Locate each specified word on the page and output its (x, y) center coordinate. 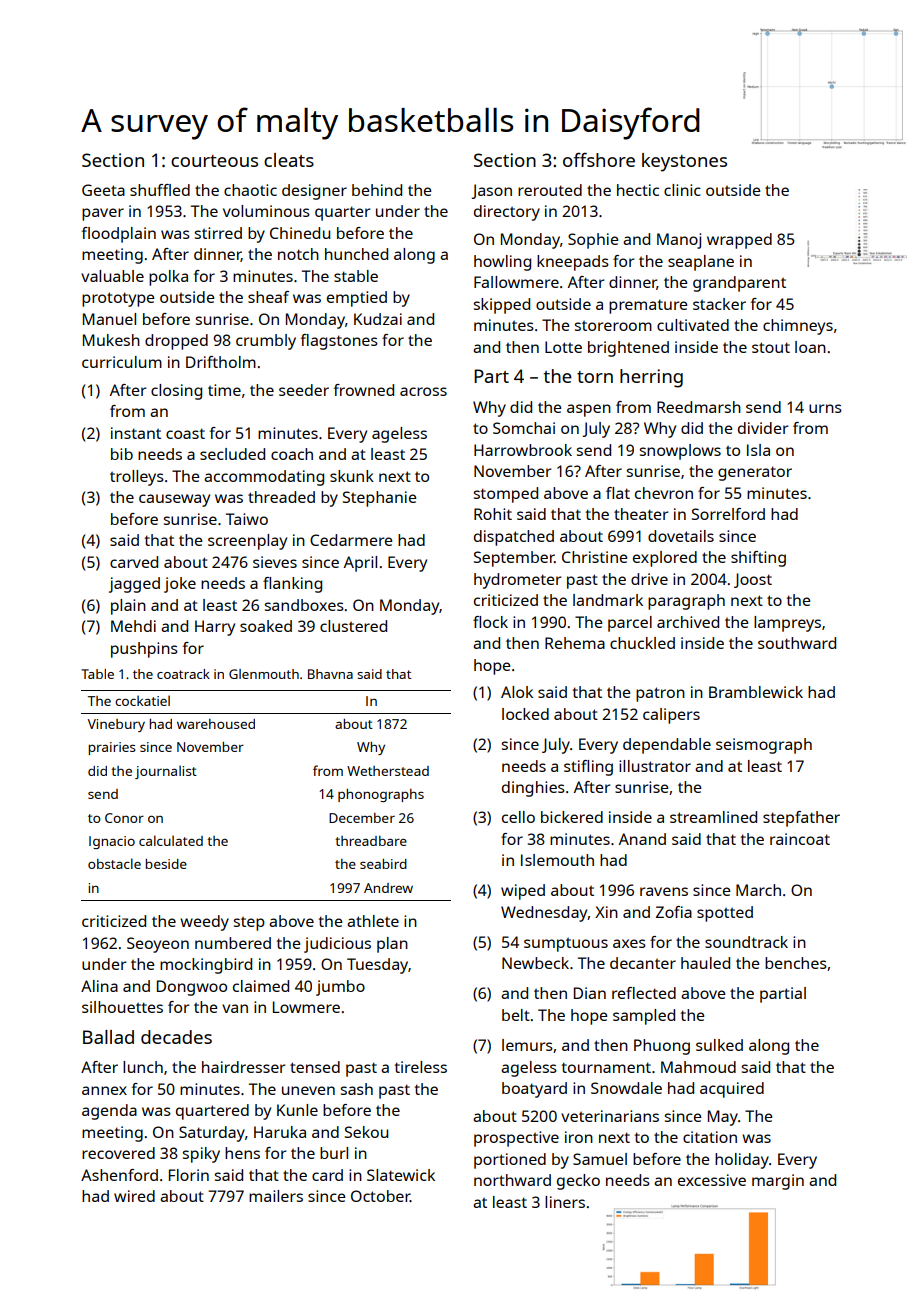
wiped (523, 892)
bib (122, 454)
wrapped (739, 241)
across (423, 391)
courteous (214, 161)
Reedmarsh (699, 407)
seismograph (764, 746)
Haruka (280, 1132)
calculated (171, 840)
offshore (599, 159)
